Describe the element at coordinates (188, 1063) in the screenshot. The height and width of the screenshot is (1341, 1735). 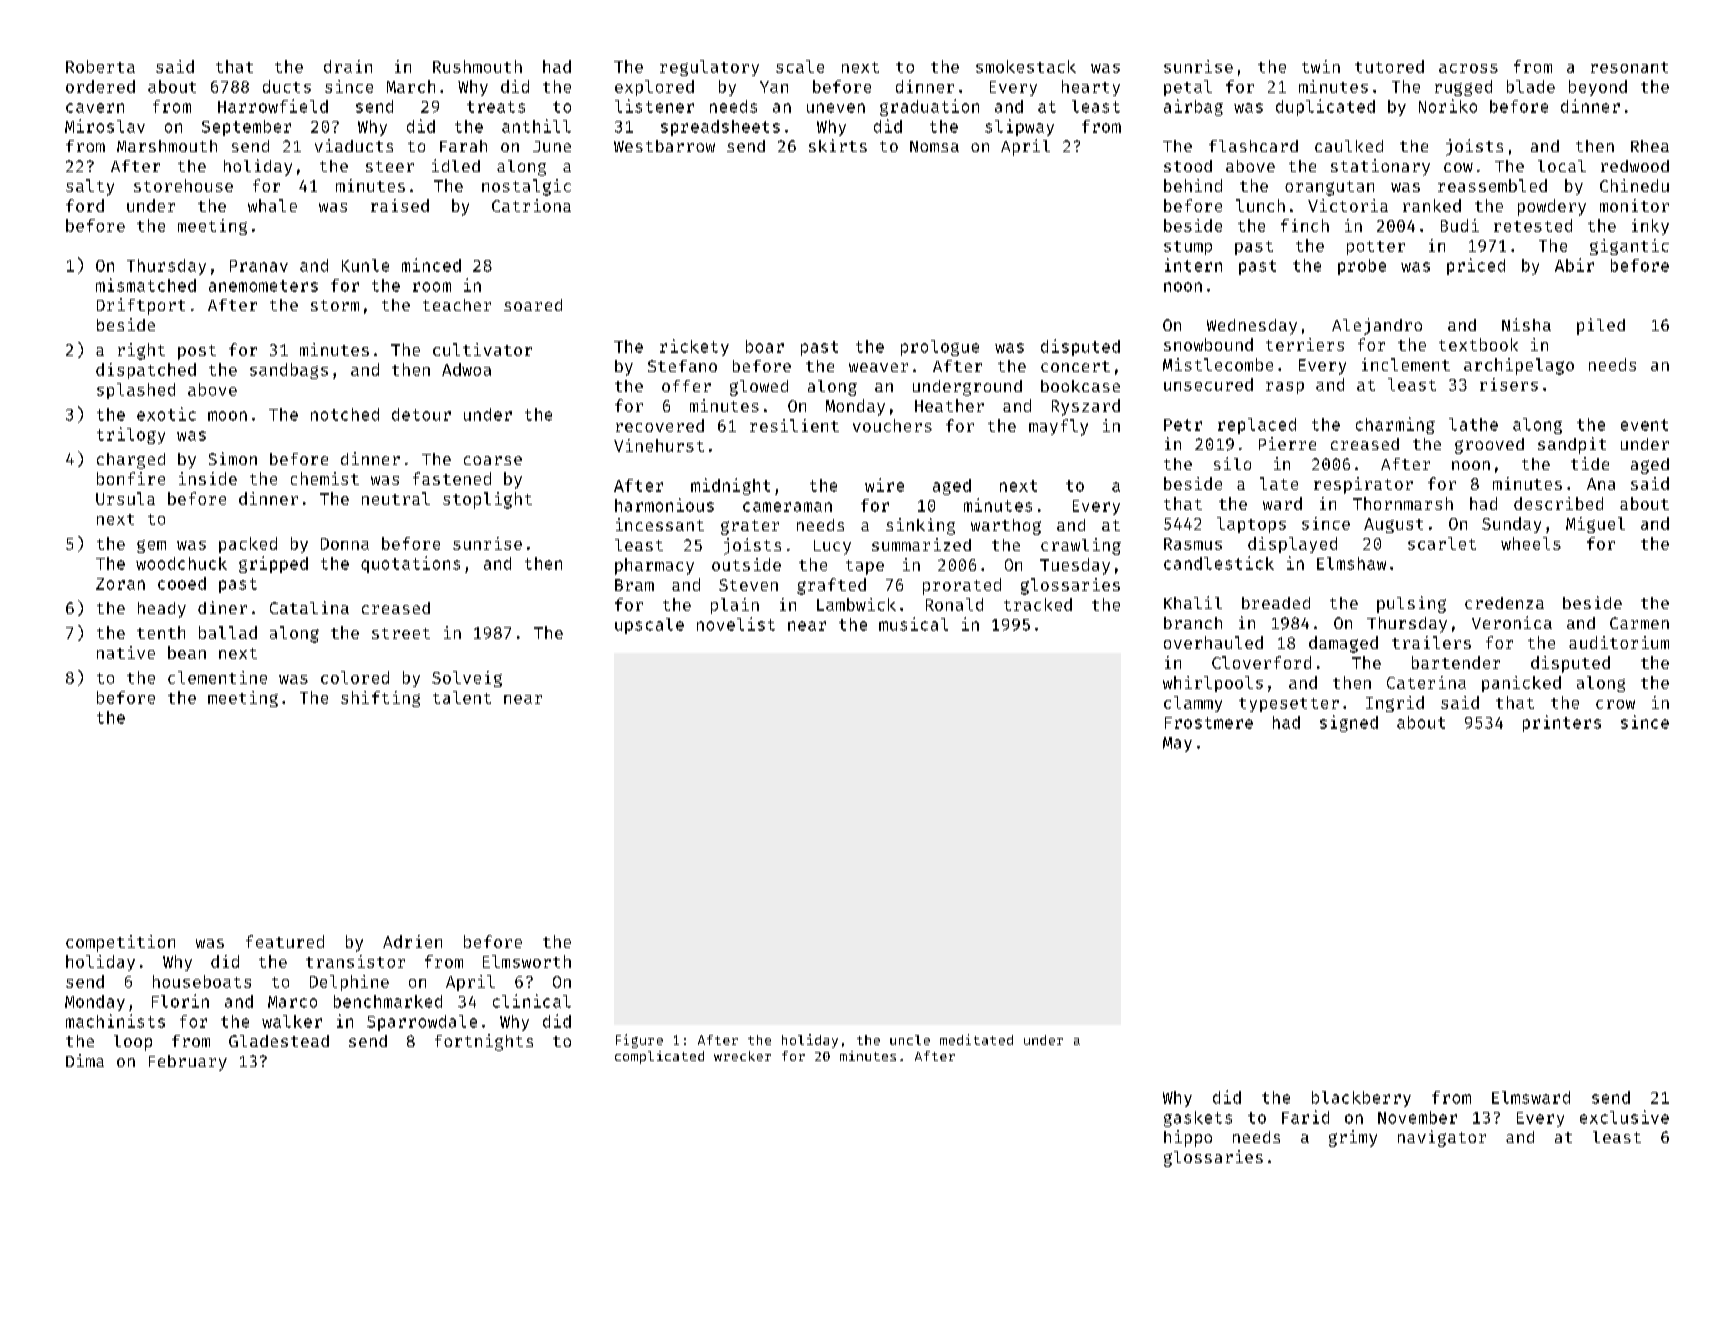
I see `February` at that location.
